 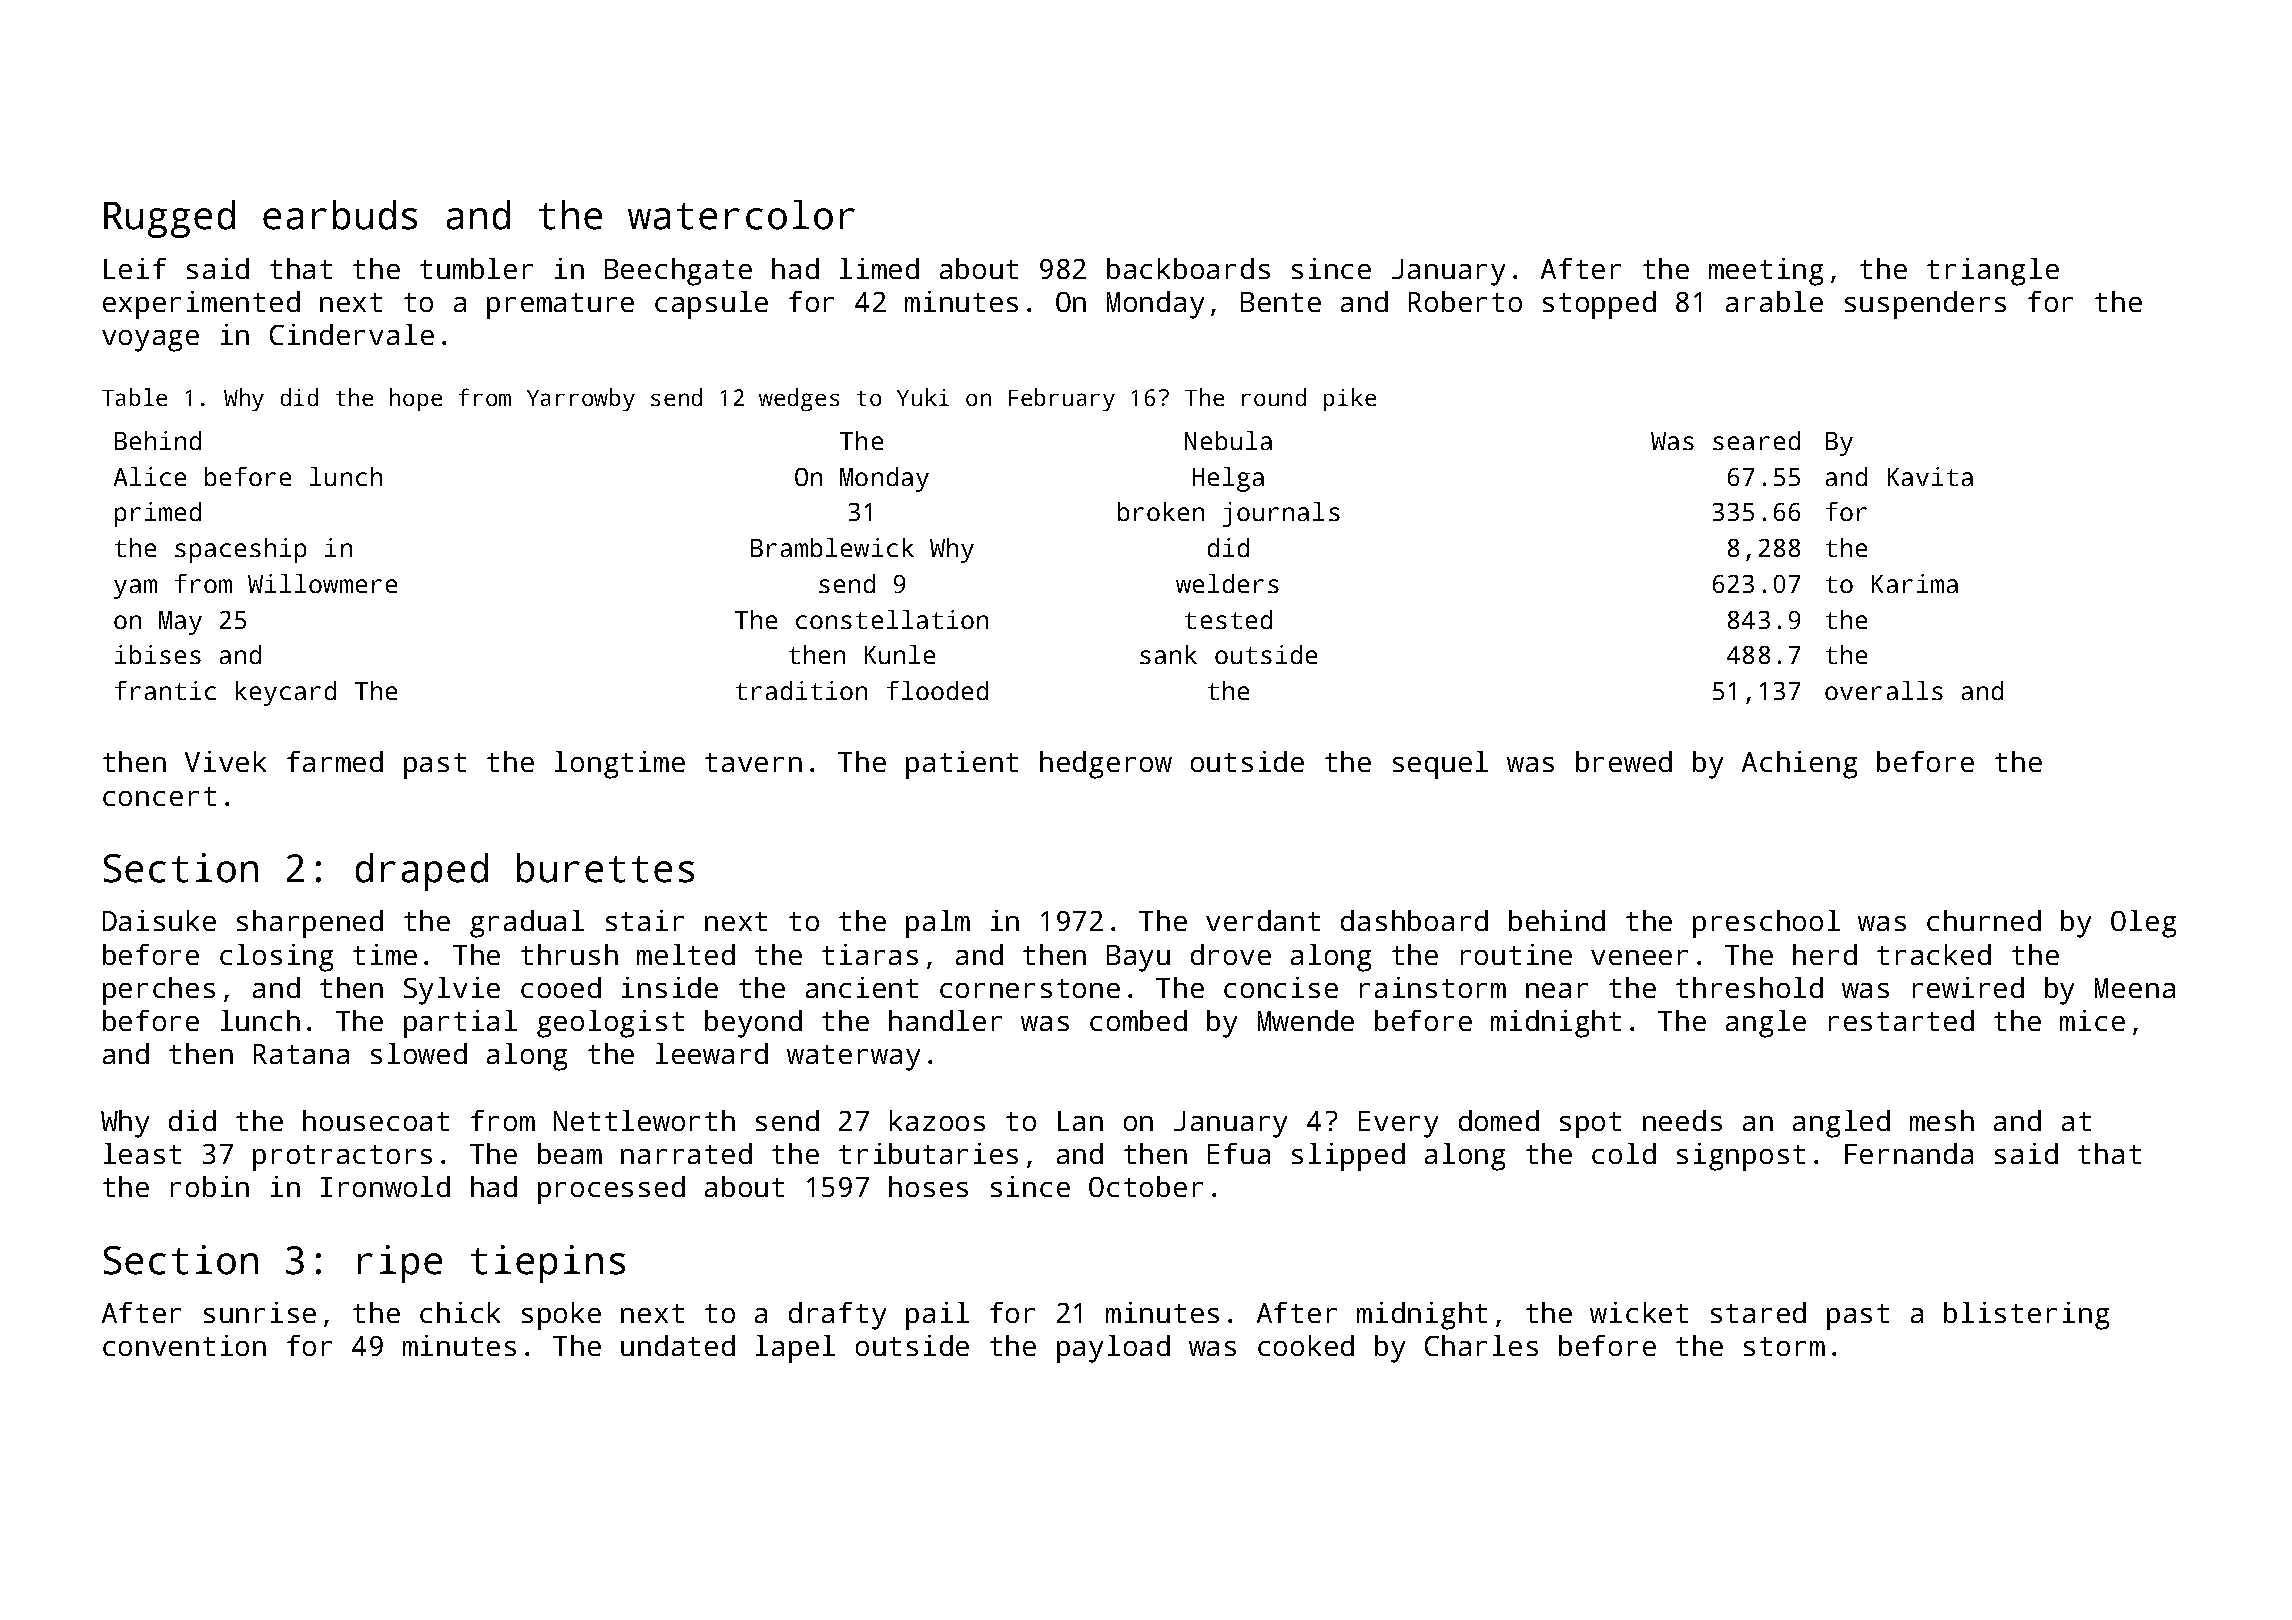 What do you see at coordinates (1440, 765) in the page?
I see `sequel` at bounding box center [1440, 765].
